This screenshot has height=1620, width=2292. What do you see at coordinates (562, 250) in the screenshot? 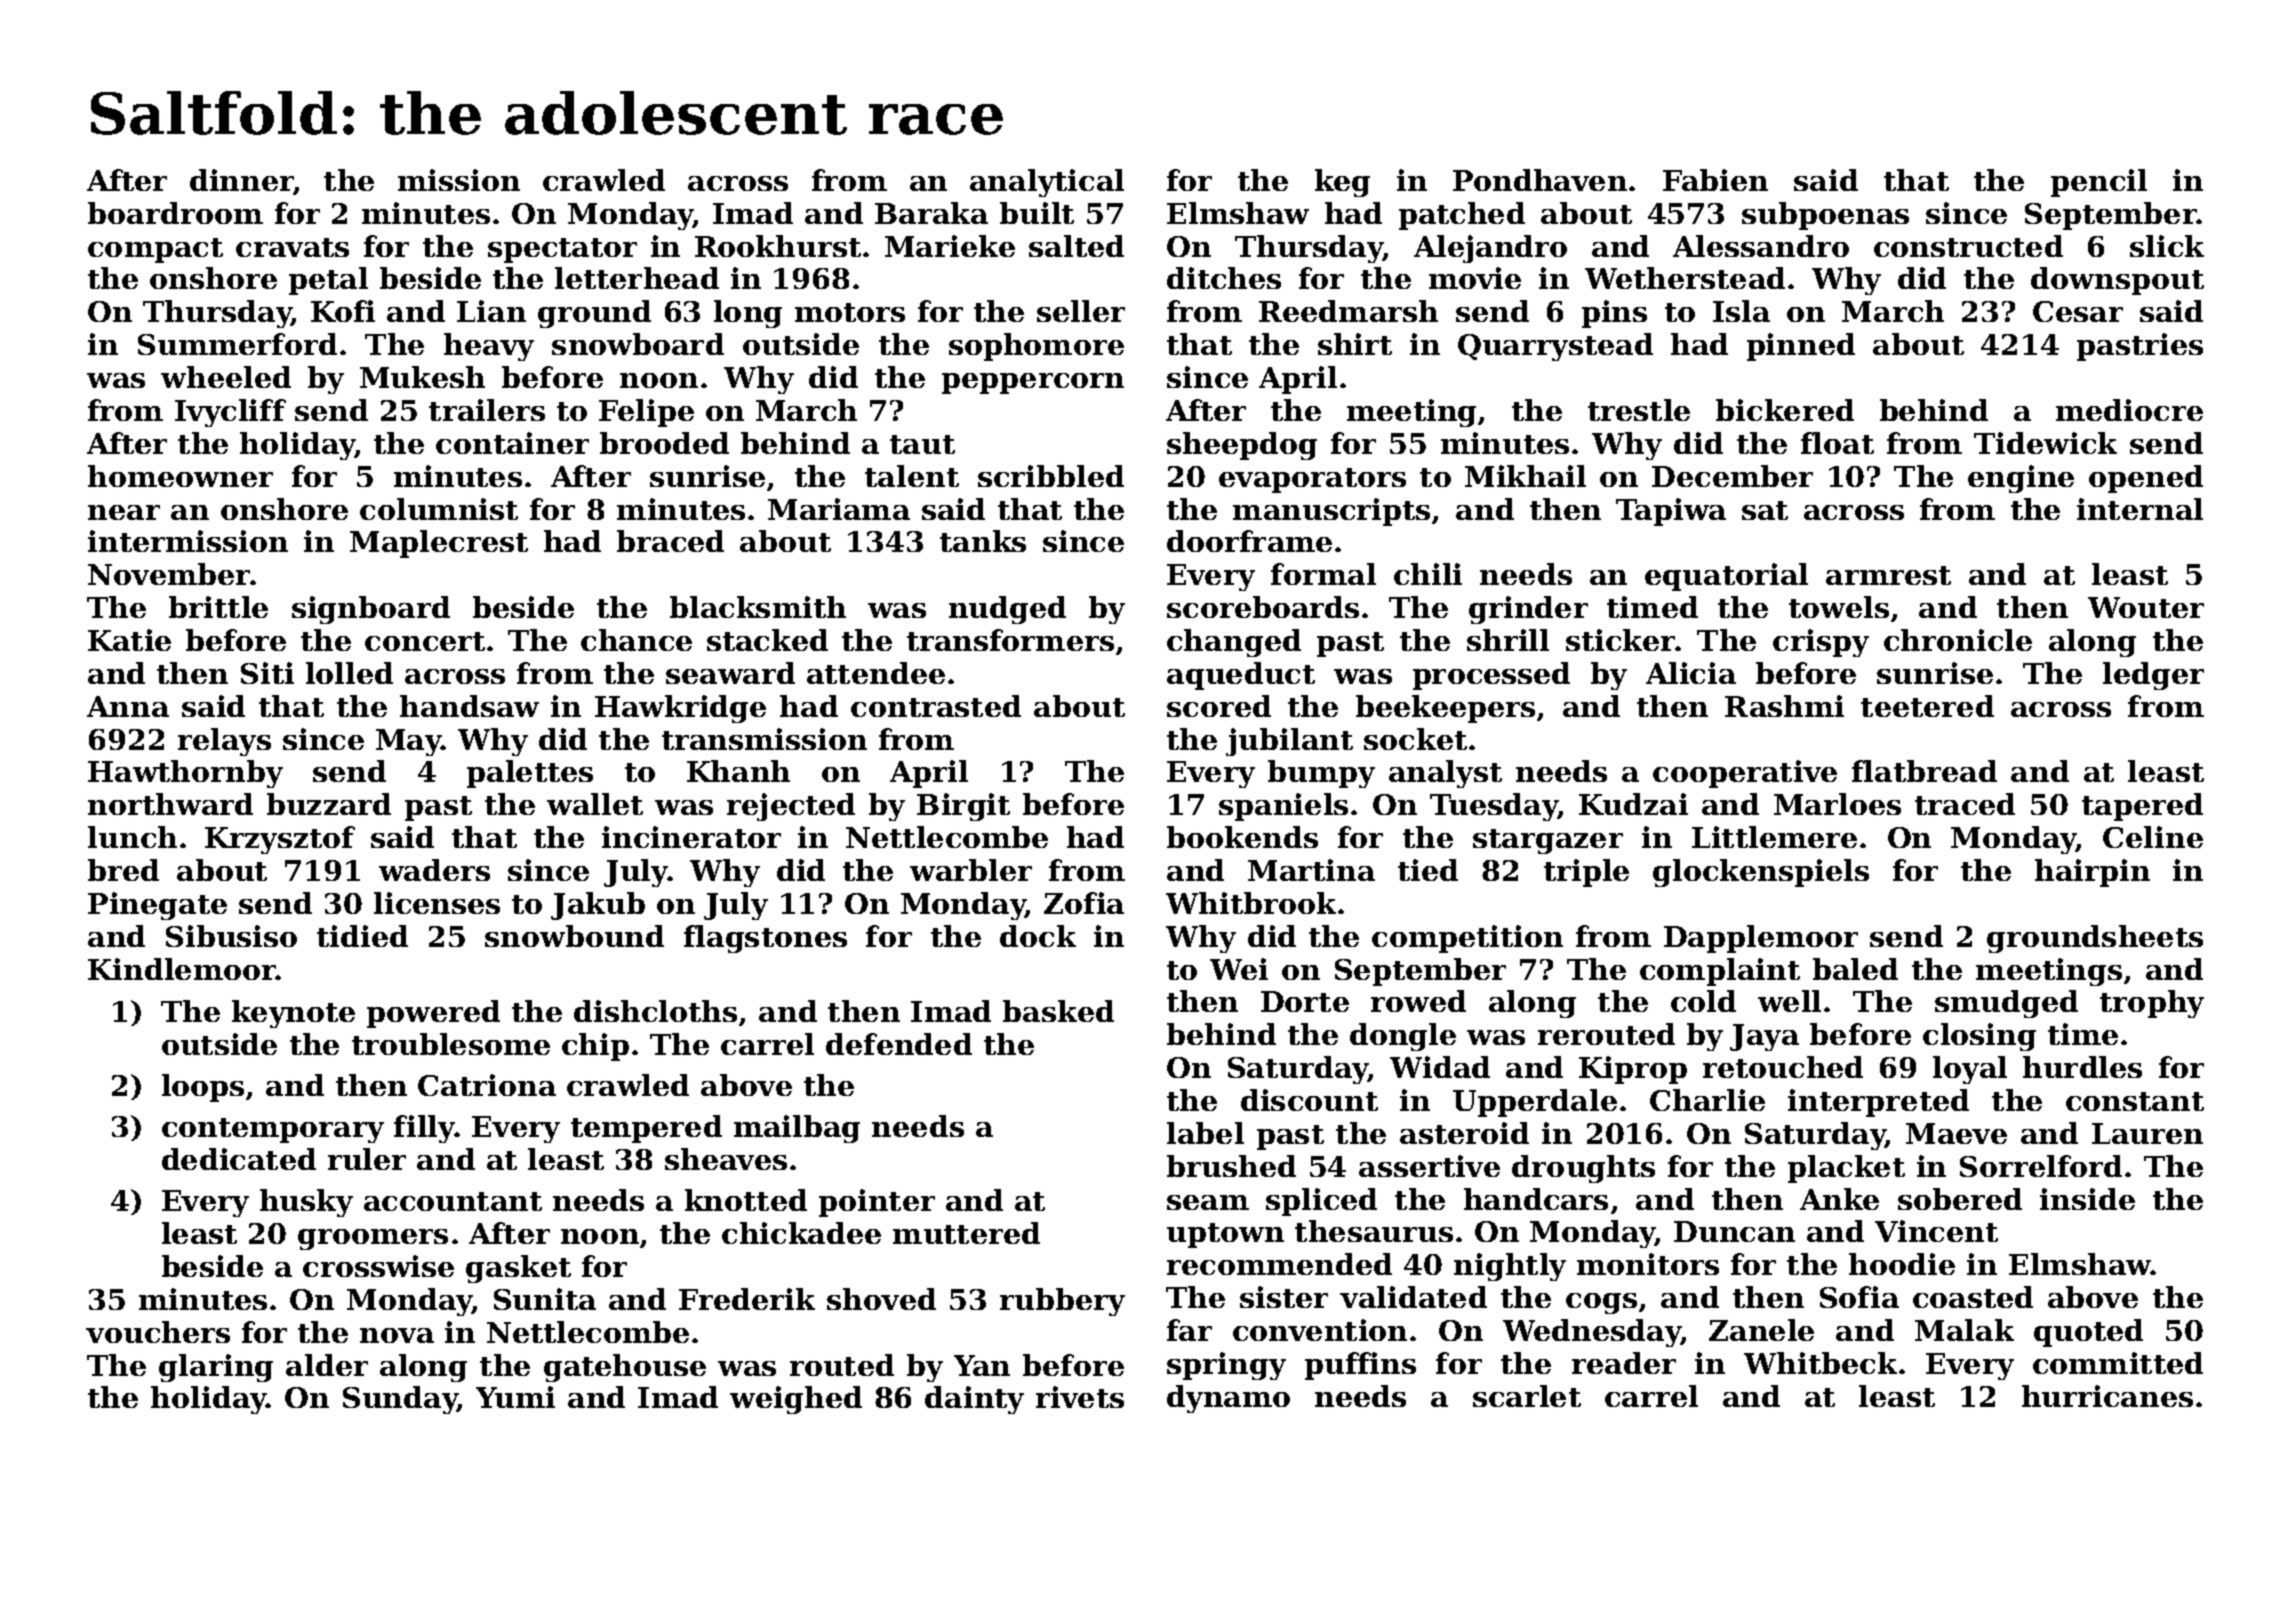
I see `spectator` at bounding box center [562, 250].
